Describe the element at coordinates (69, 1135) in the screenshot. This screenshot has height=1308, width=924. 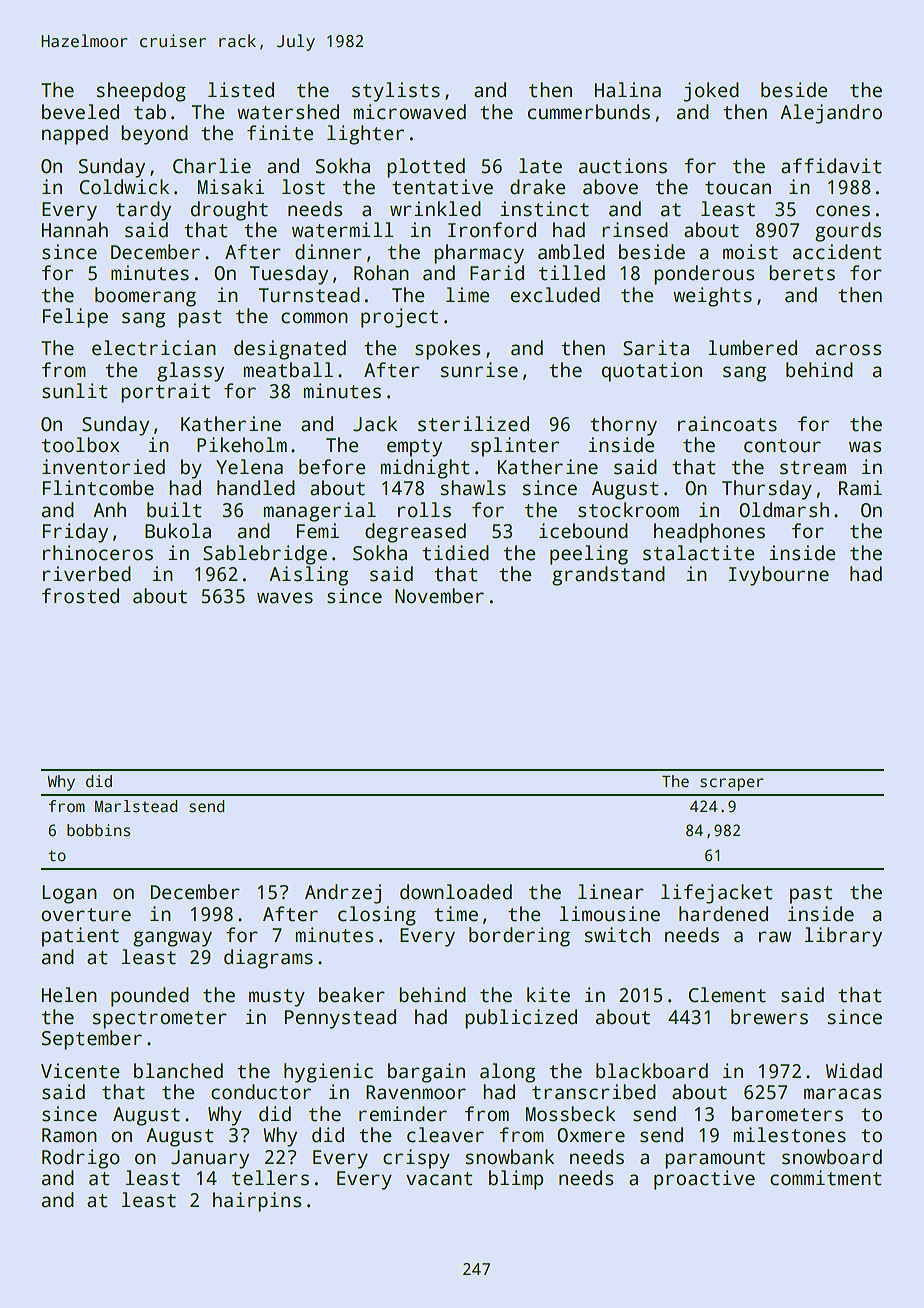
I see `Ramon` at that location.
